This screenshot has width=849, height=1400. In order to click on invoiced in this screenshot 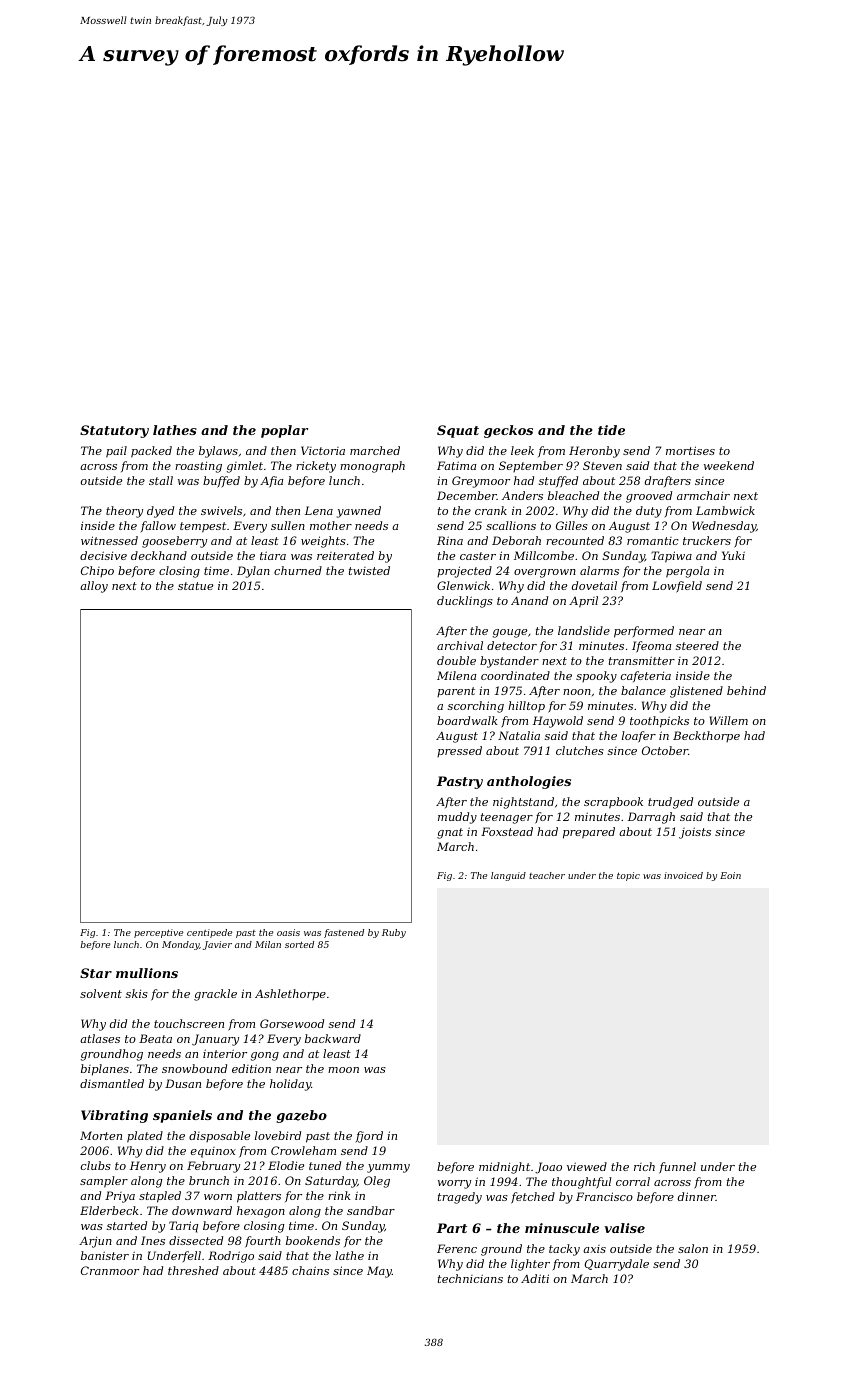, I will do `click(683, 875)`.
